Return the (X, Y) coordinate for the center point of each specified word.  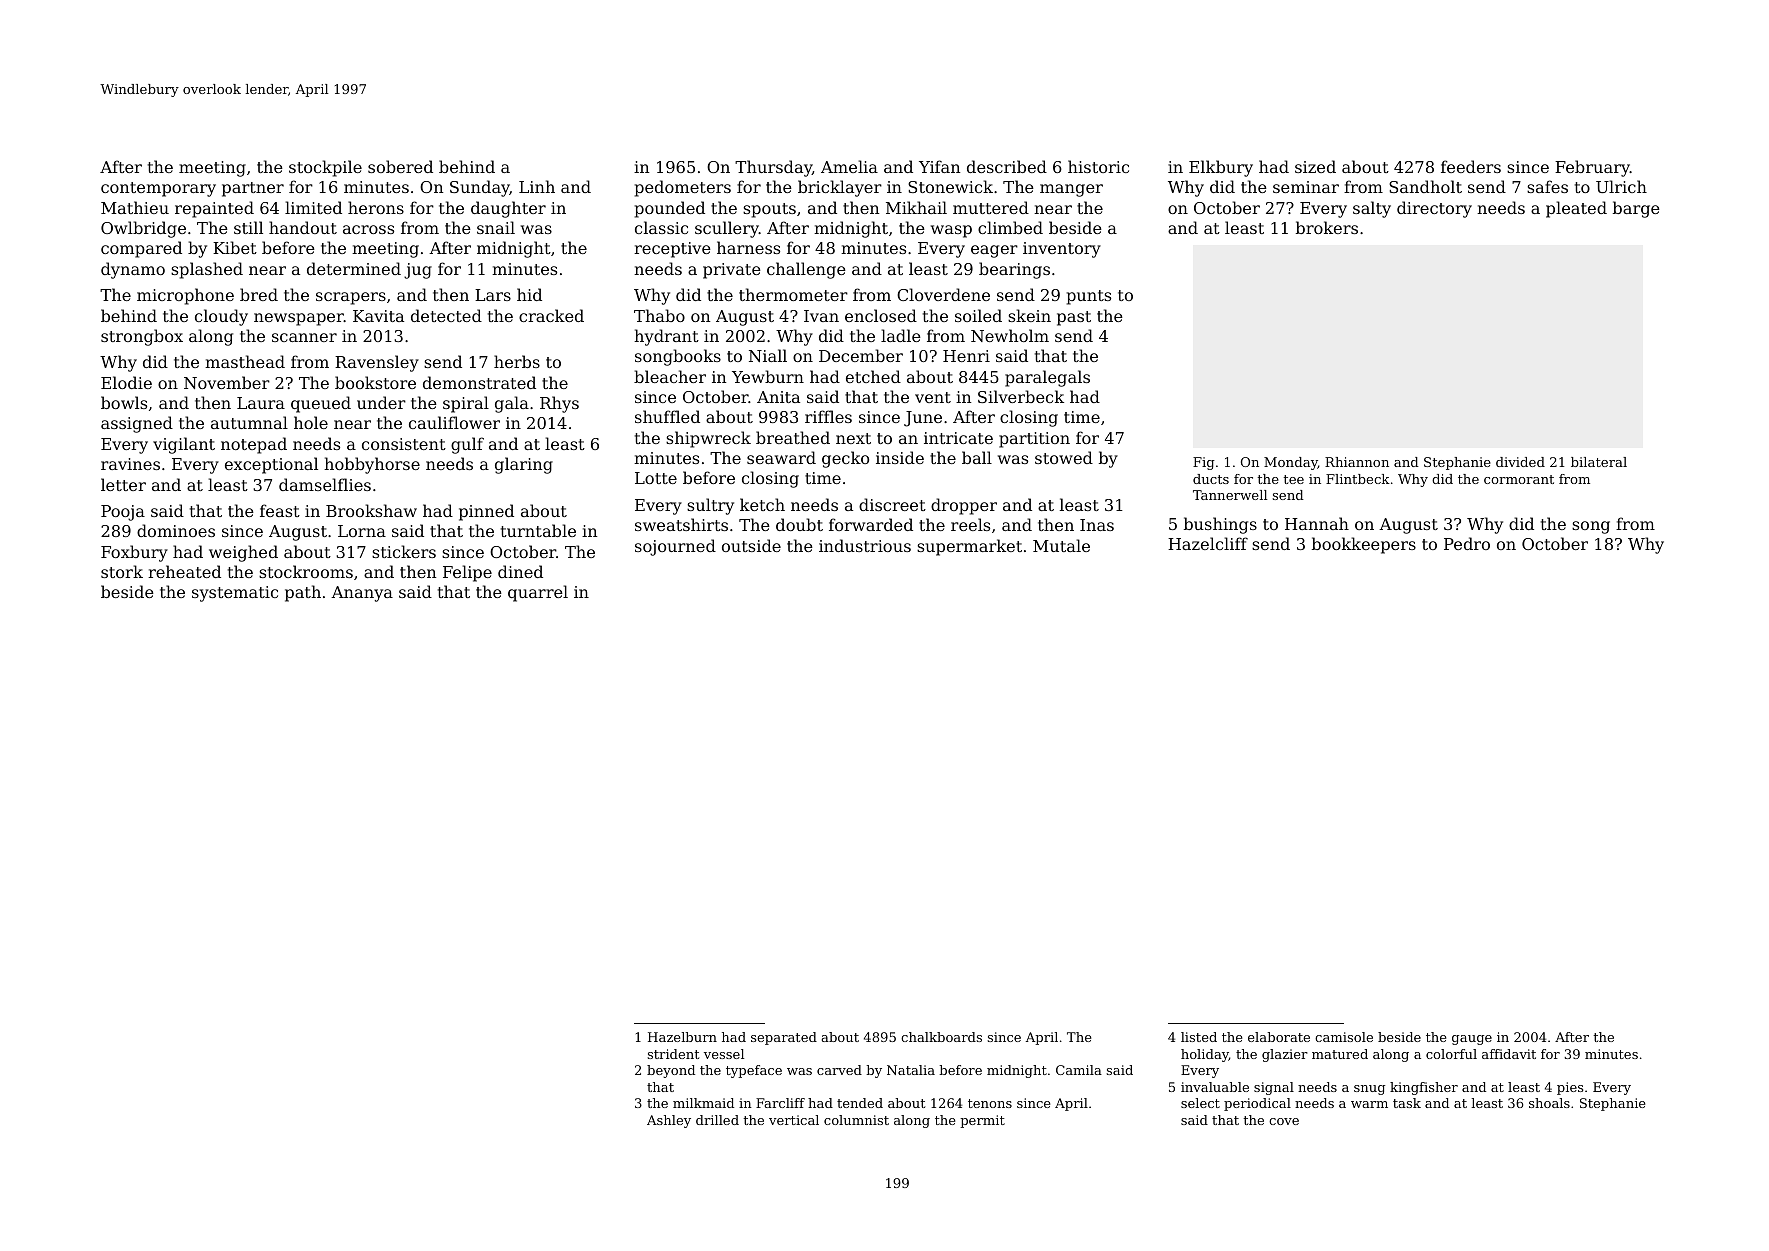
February (1592, 168)
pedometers (683, 188)
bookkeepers (1364, 545)
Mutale (1061, 545)
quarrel (538, 593)
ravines (130, 464)
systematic (235, 594)
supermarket (969, 547)
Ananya (362, 594)
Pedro (1467, 543)
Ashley (669, 1121)
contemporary (158, 189)
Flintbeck (1358, 479)
